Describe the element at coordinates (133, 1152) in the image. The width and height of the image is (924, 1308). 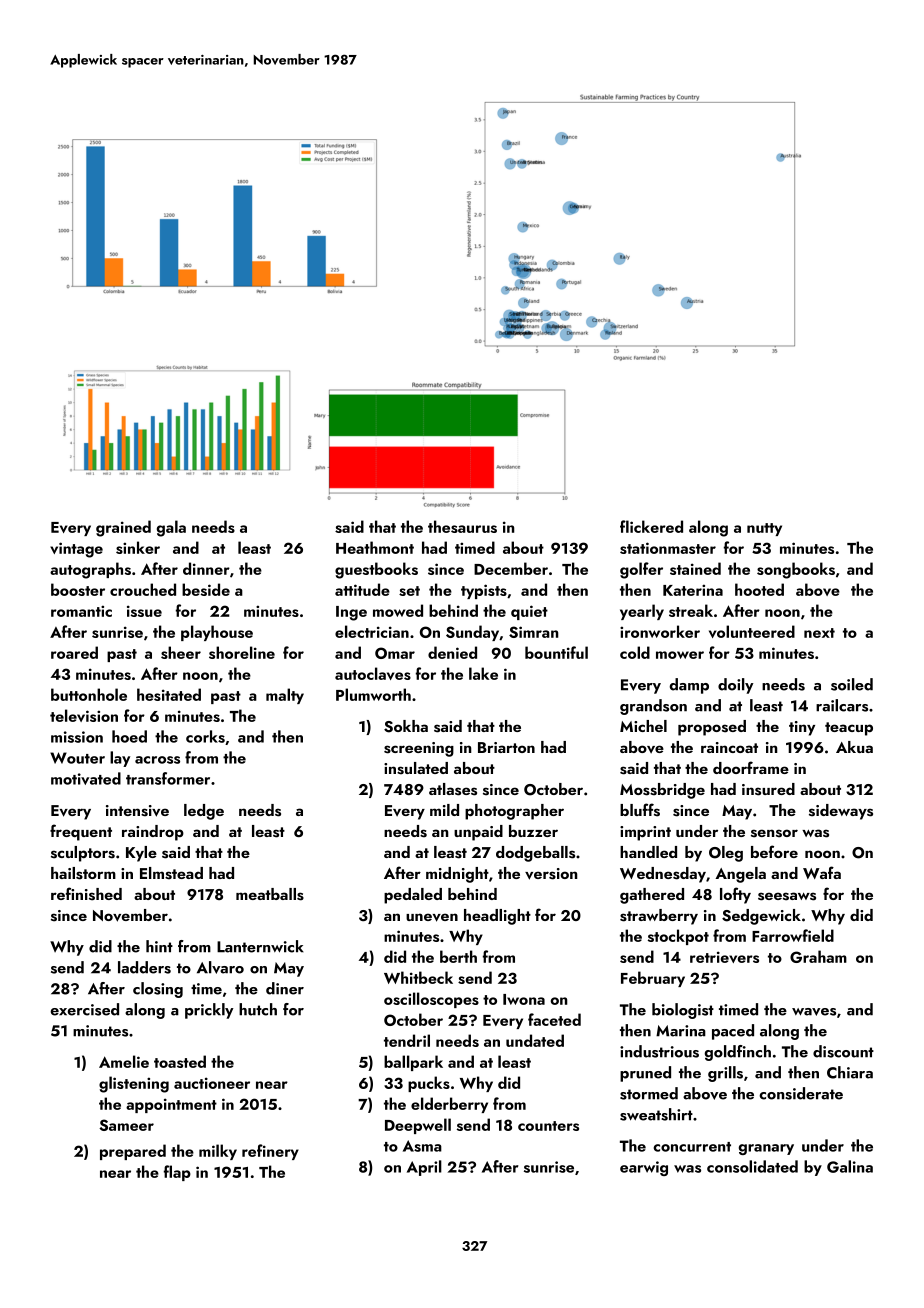
I see `prepared` at that location.
